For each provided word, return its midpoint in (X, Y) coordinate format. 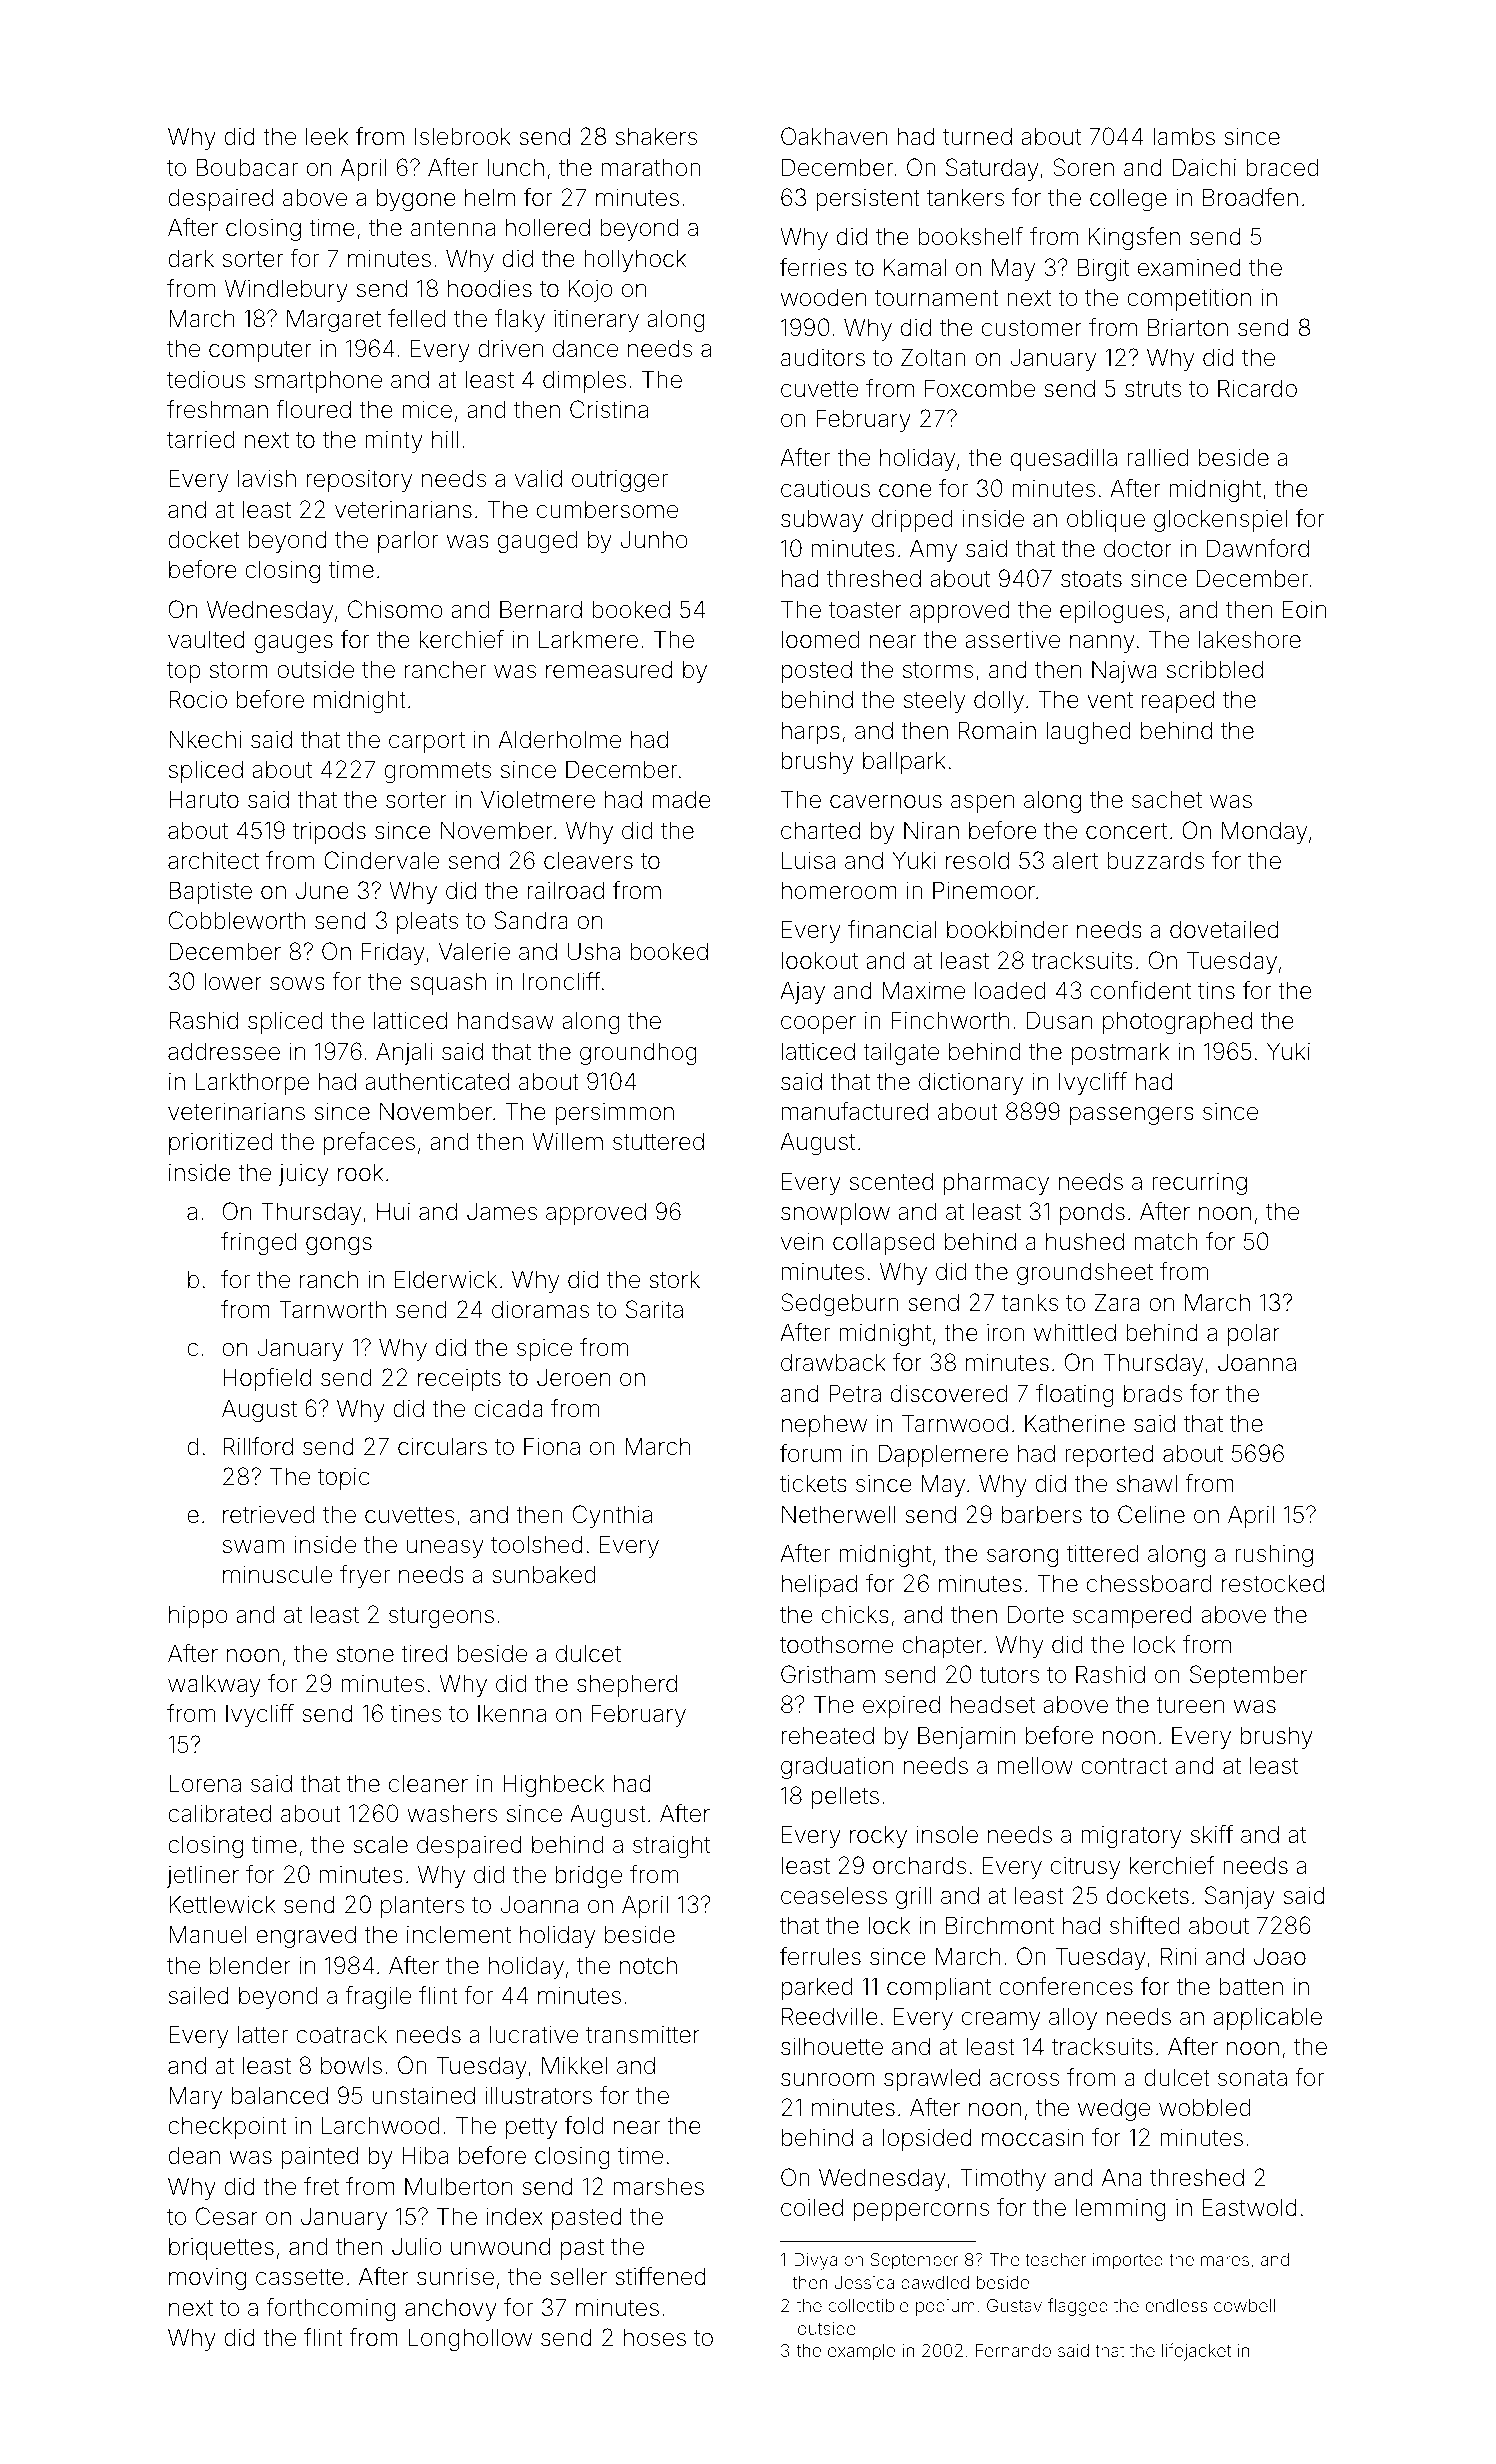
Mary (195, 2097)
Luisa (808, 860)
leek (327, 136)
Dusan (1059, 1020)
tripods (329, 833)
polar (1254, 1334)
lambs (1184, 137)
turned (977, 137)
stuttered (658, 1142)
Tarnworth (332, 1309)
